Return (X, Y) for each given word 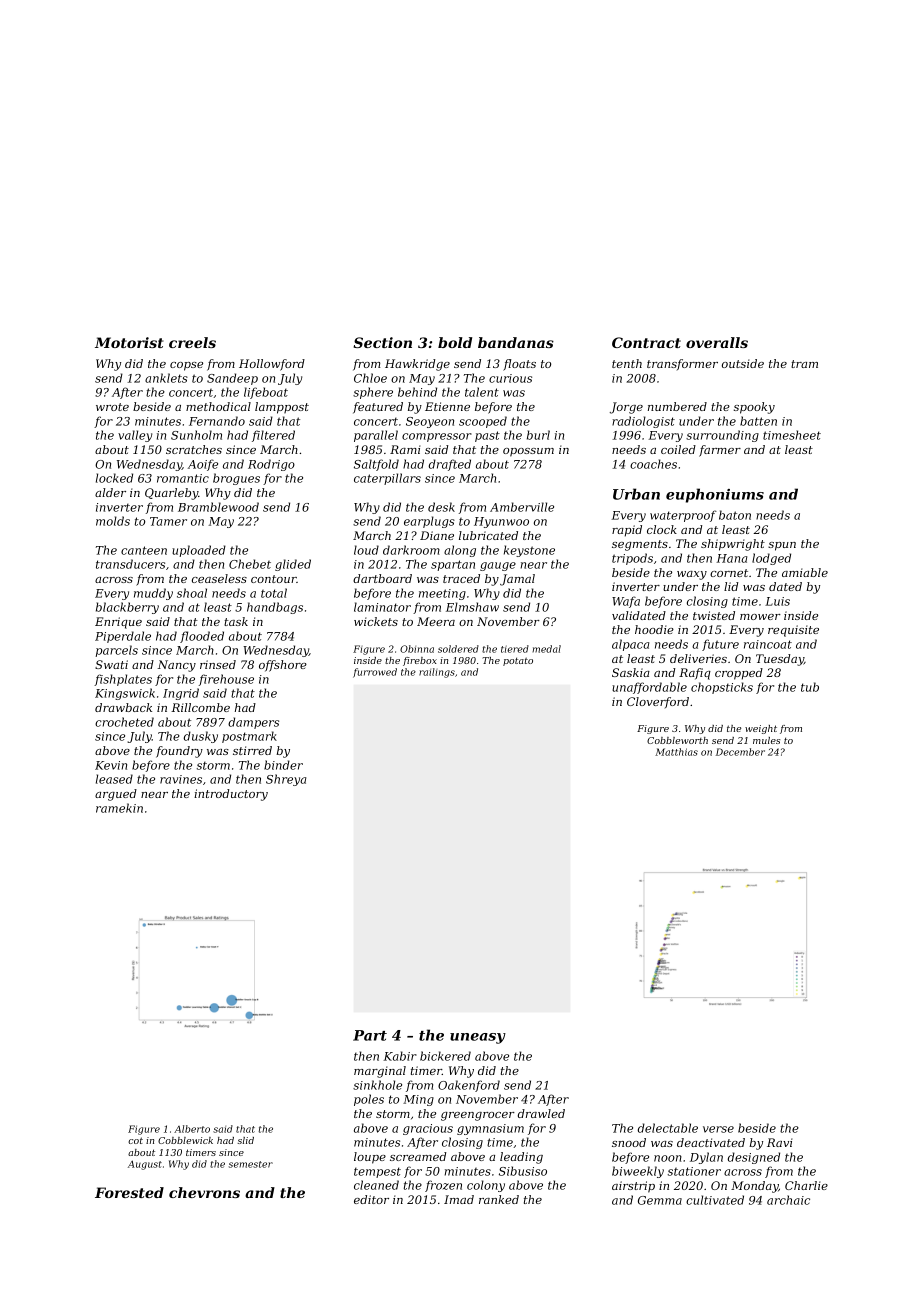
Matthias (676, 752)
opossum (528, 452)
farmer (720, 451)
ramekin (119, 808)
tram (804, 364)
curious (510, 378)
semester (251, 1164)
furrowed (375, 673)
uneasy (478, 1038)
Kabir (400, 1056)
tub (810, 687)
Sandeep (232, 379)
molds (113, 521)
